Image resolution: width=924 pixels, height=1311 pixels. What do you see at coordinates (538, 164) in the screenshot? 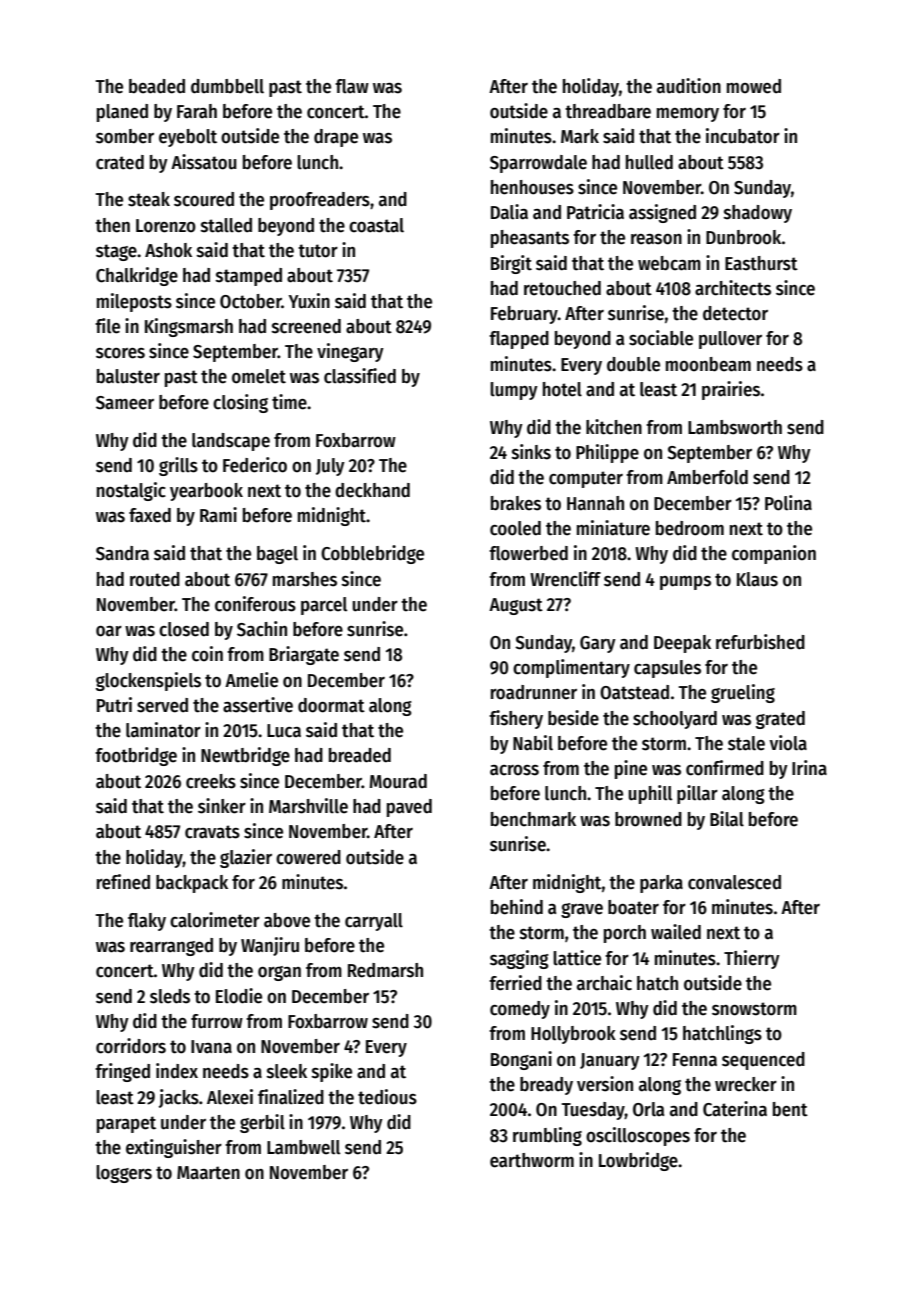
I see `Sparrowdale` at bounding box center [538, 164].
